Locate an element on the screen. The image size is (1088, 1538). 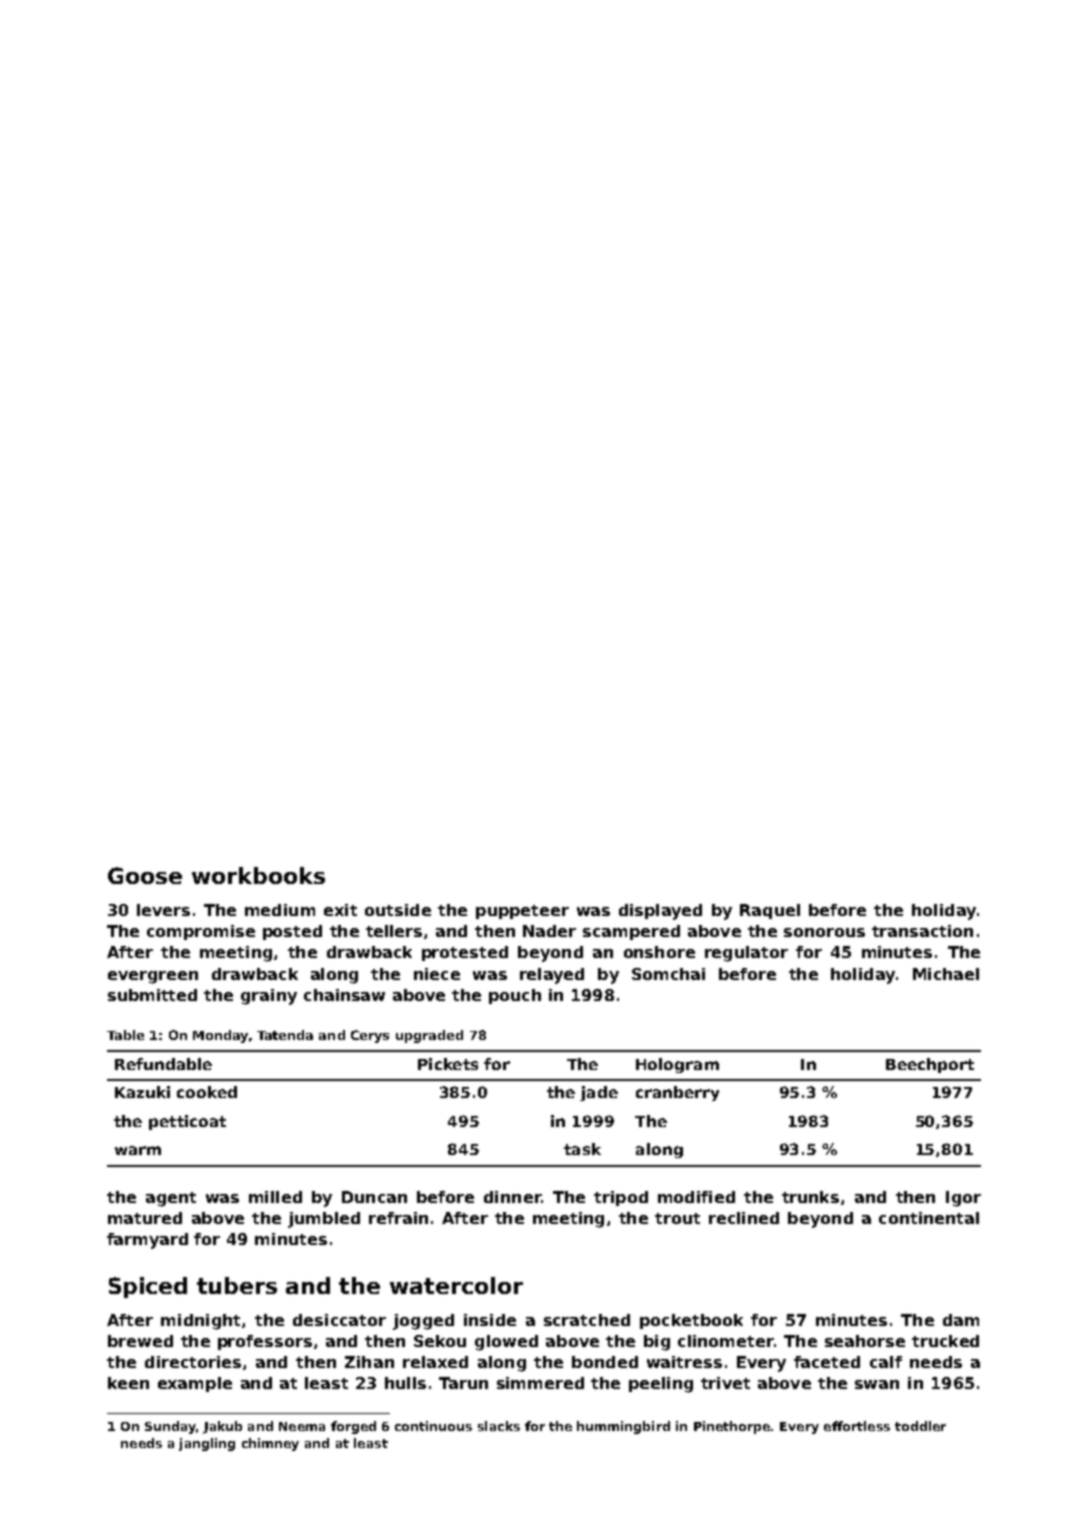
upgraded is located at coordinates (429, 1036).
